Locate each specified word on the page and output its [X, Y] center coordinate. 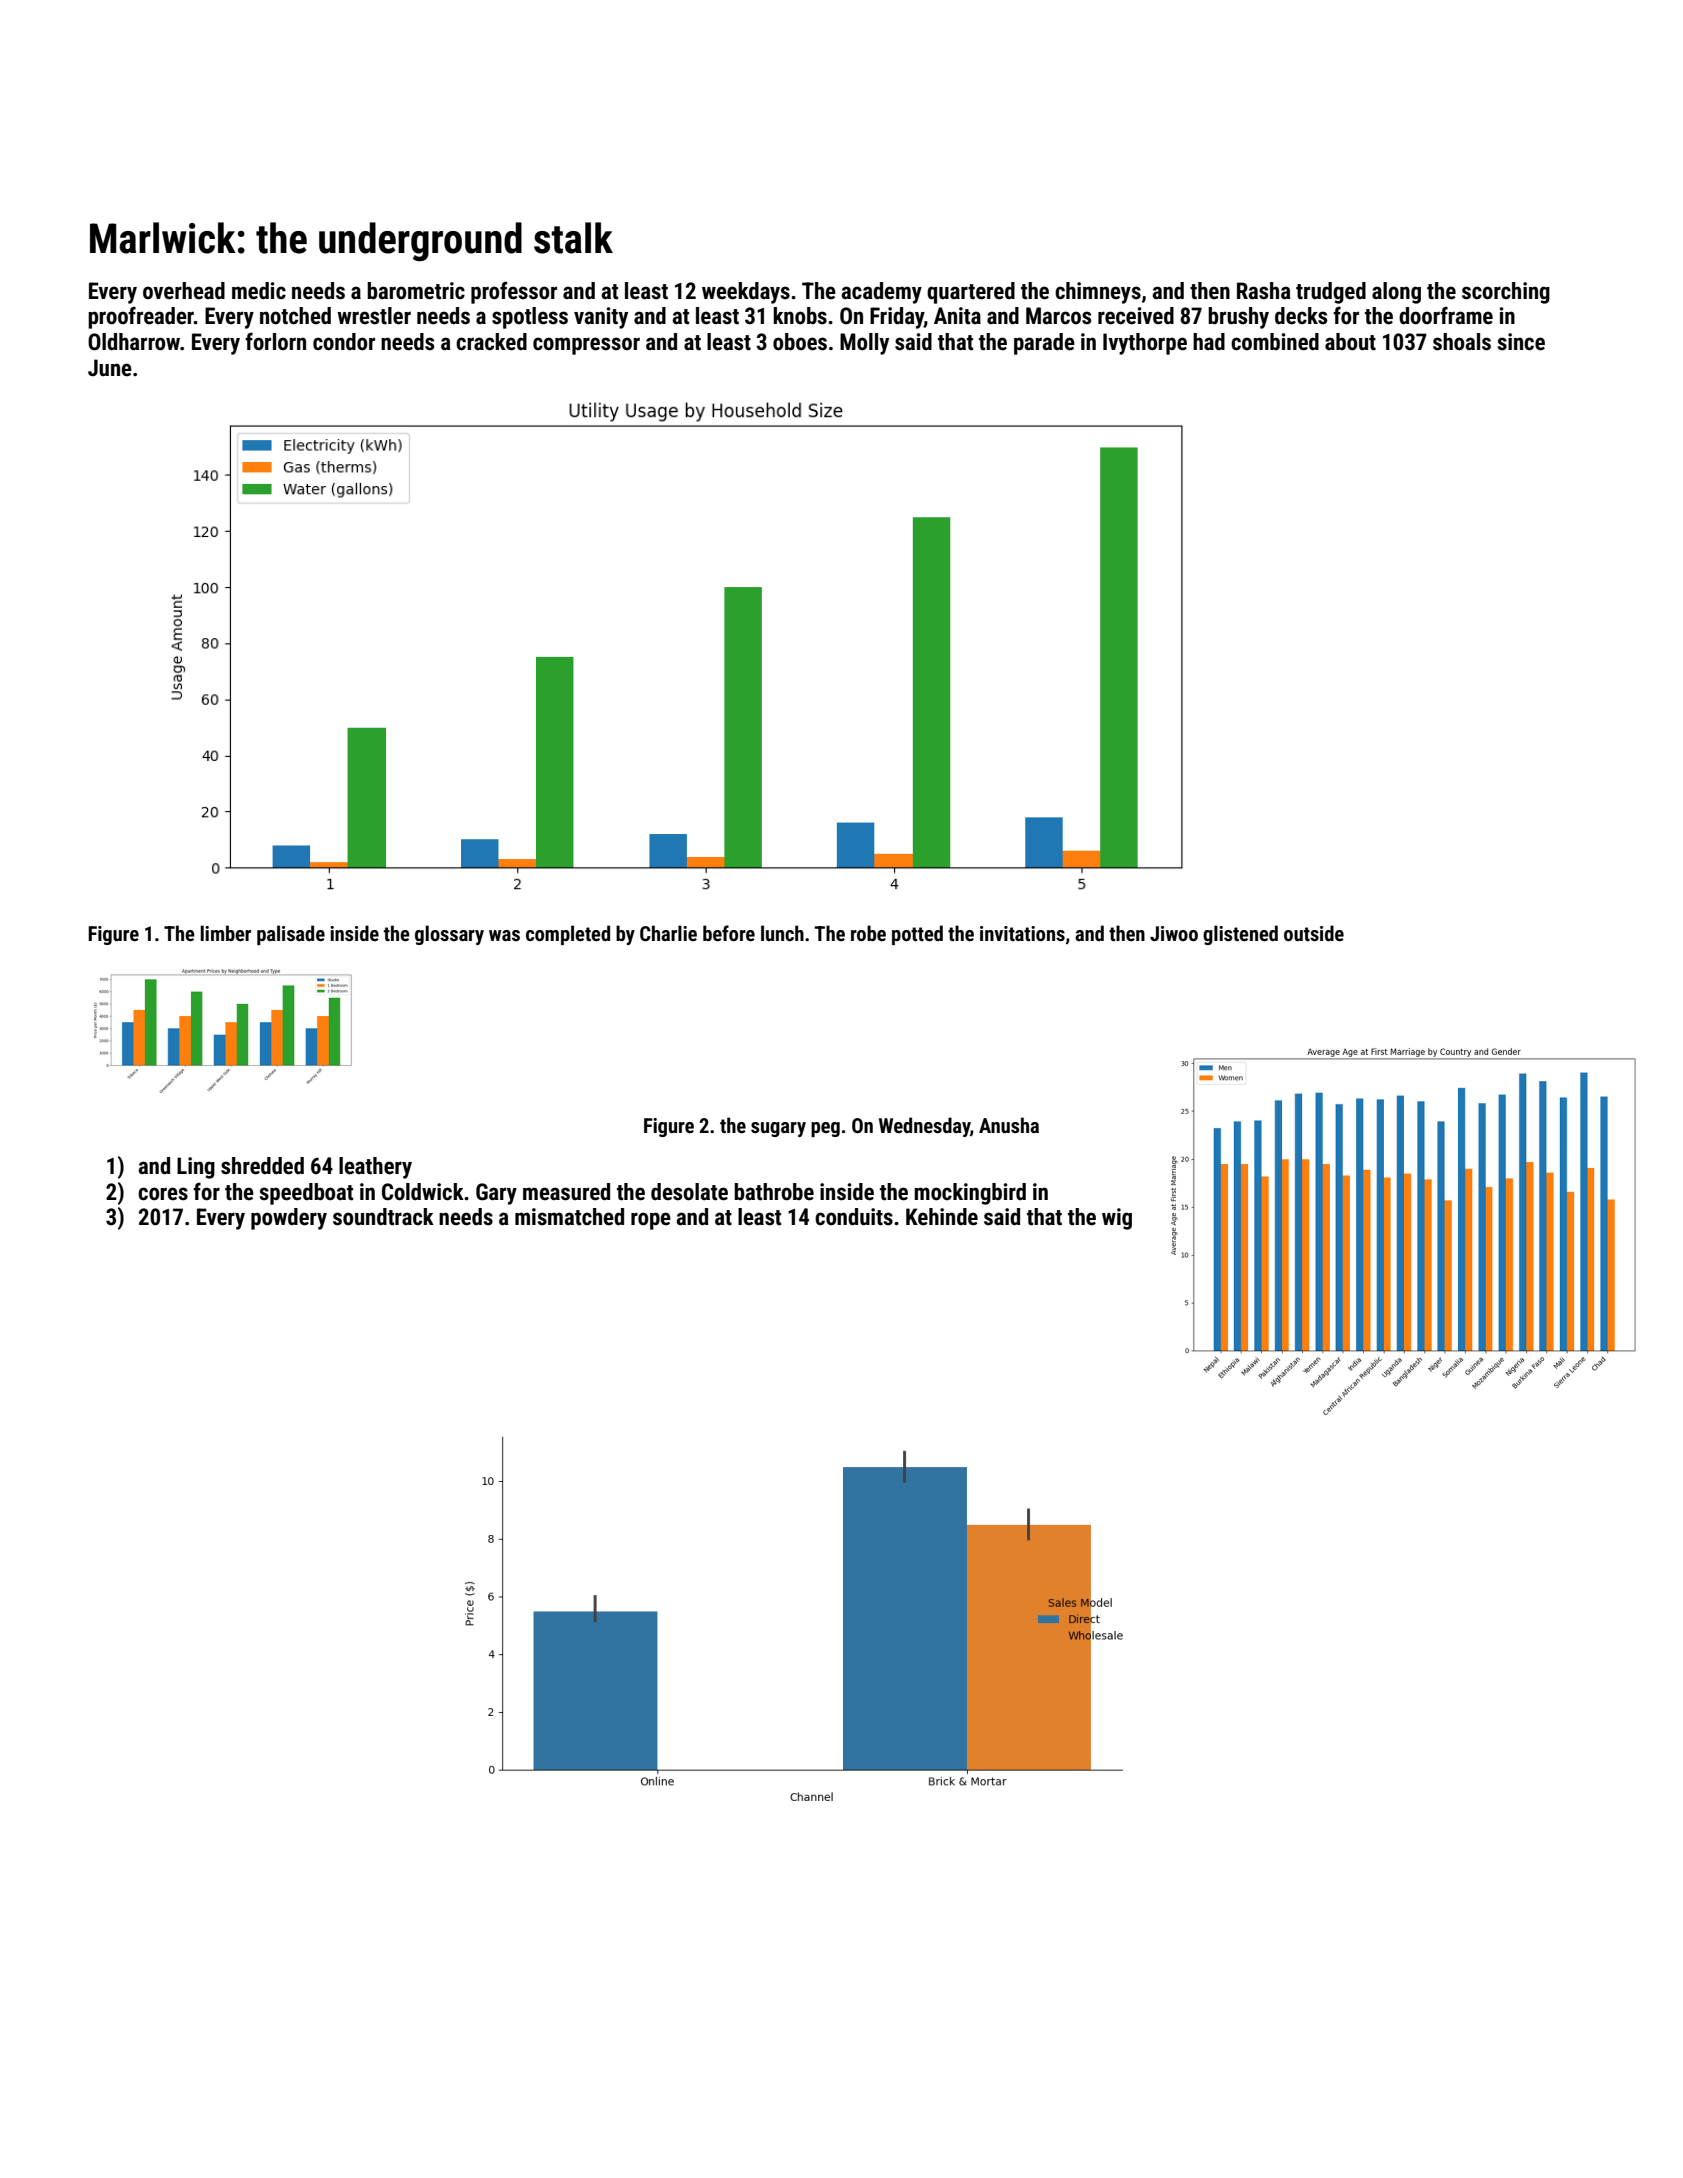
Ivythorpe [1145, 344]
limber [225, 933]
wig [1117, 1219]
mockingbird [970, 1194]
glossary [449, 935]
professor [514, 292]
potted [917, 935]
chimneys [1098, 293]
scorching [1506, 293]
